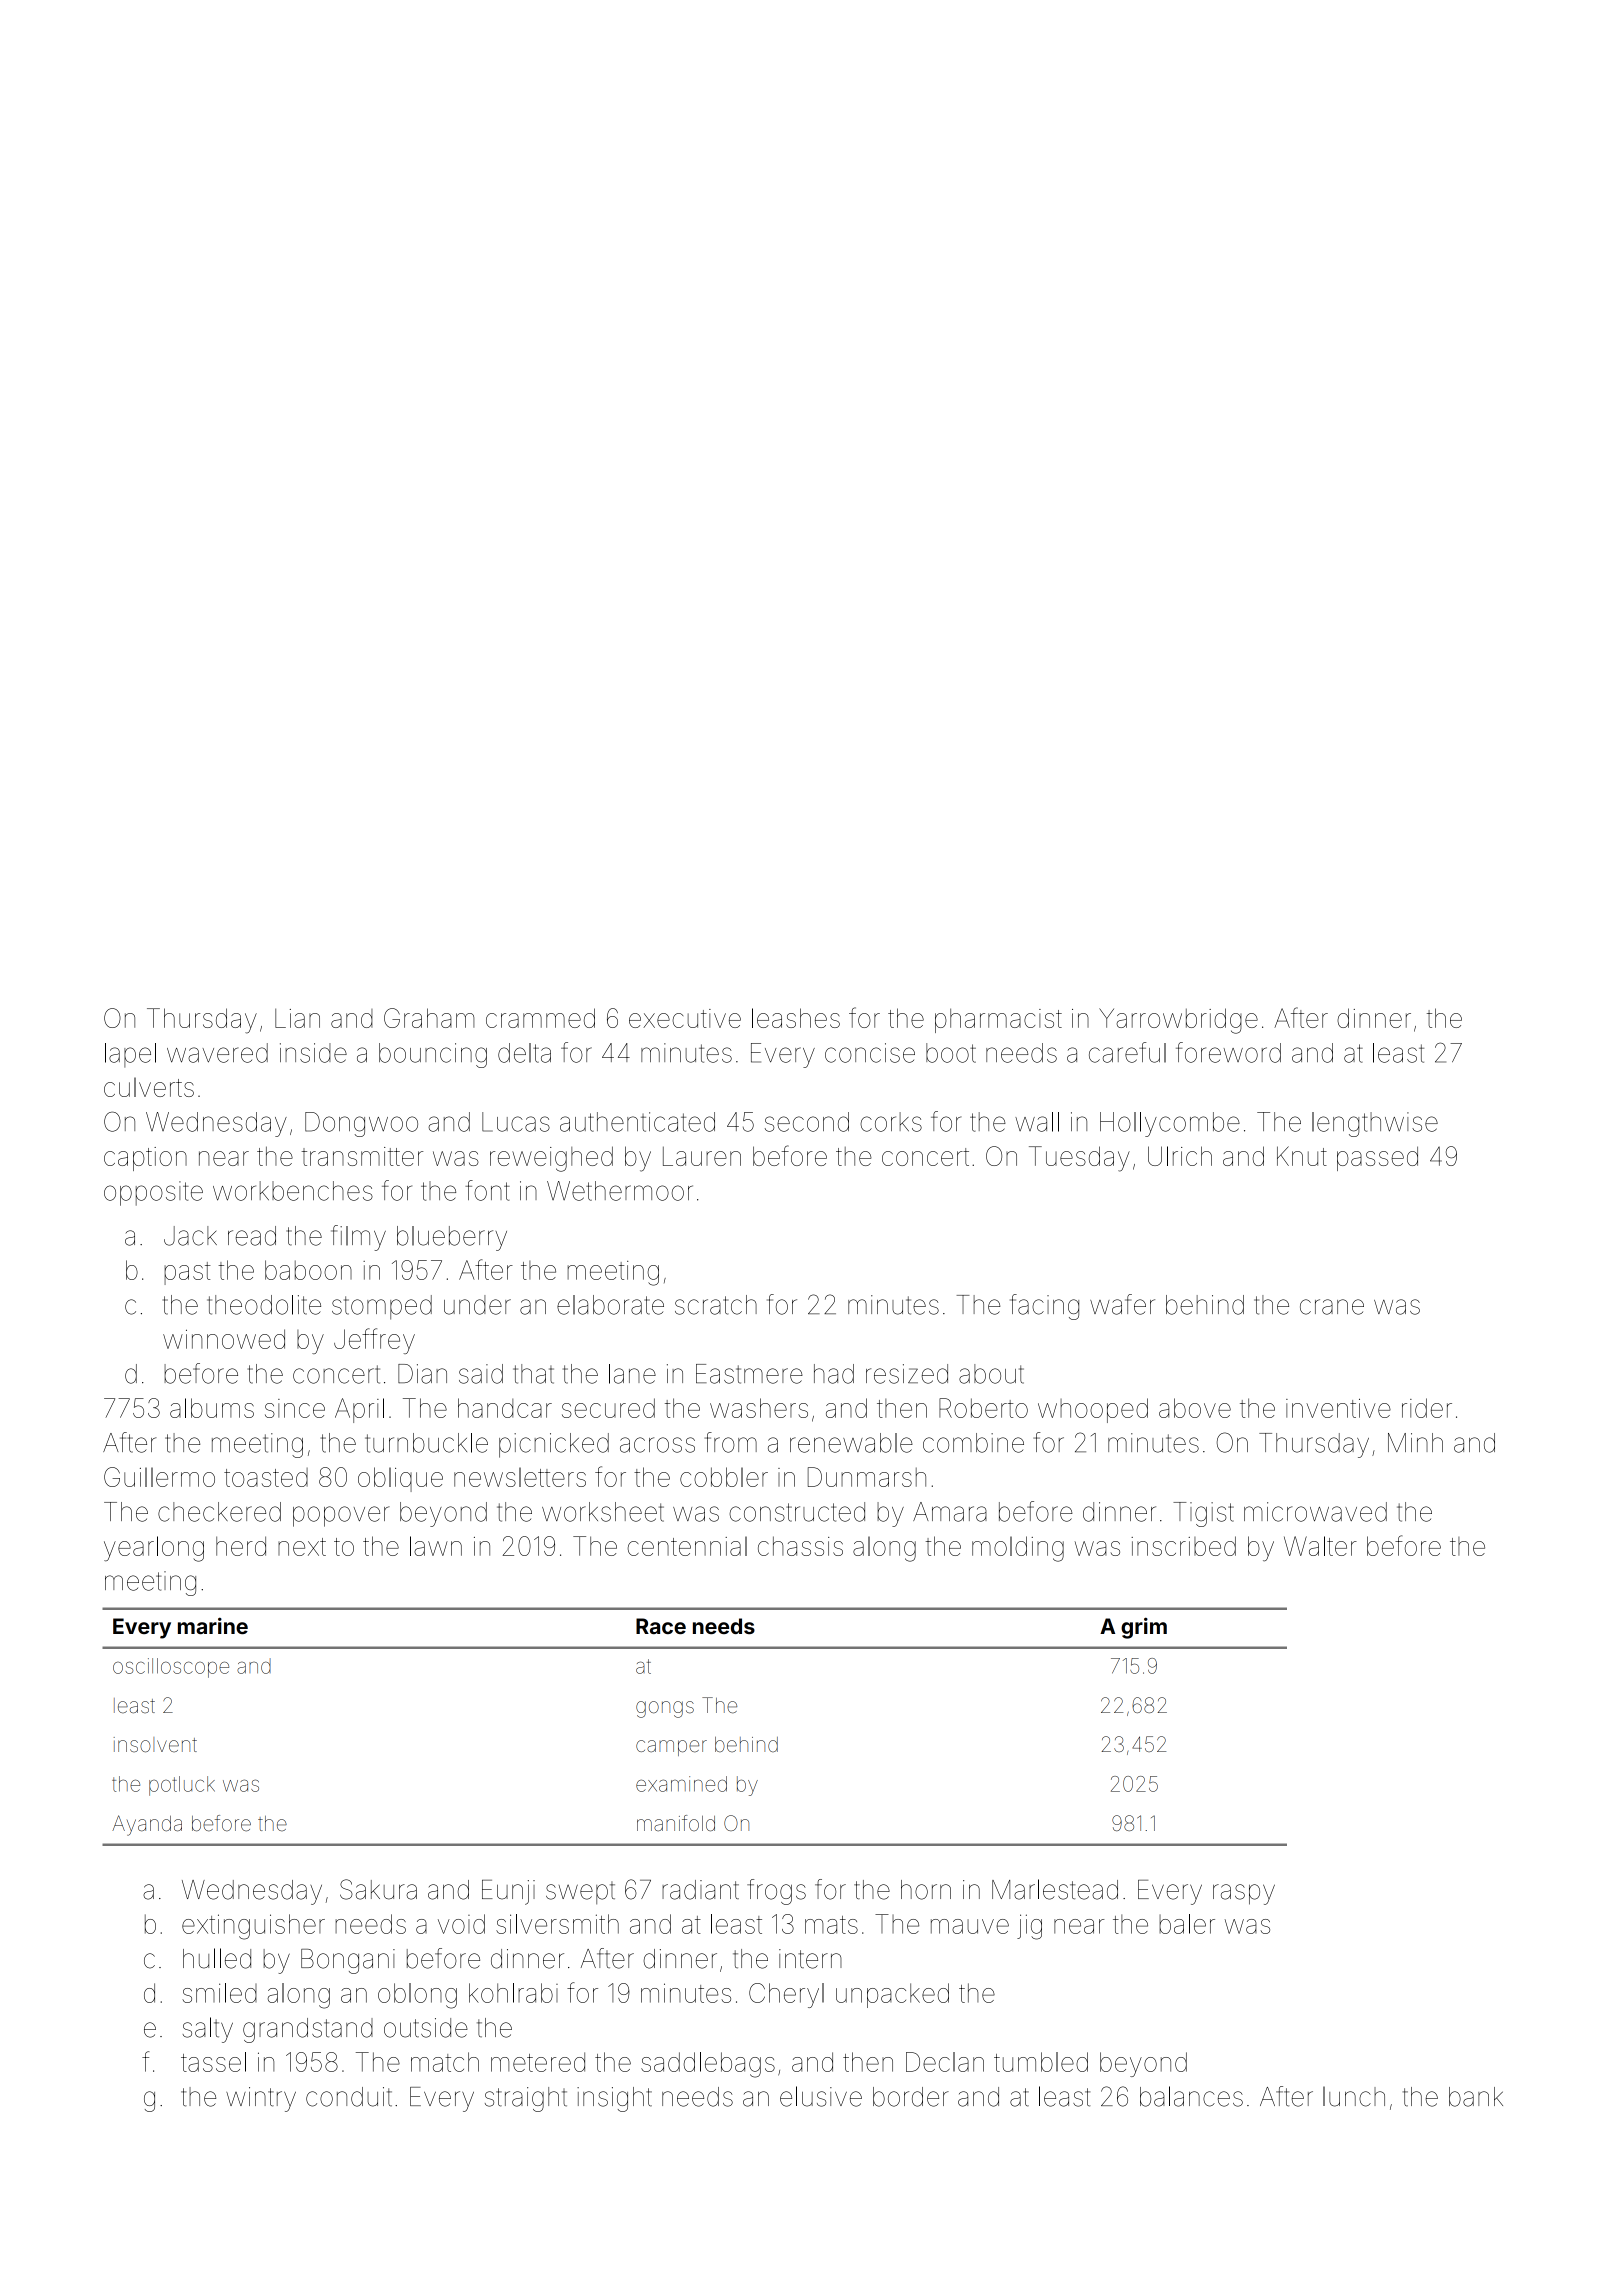 This document has height=2292, width=1620. I want to click on potluck, so click(182, 1786).
